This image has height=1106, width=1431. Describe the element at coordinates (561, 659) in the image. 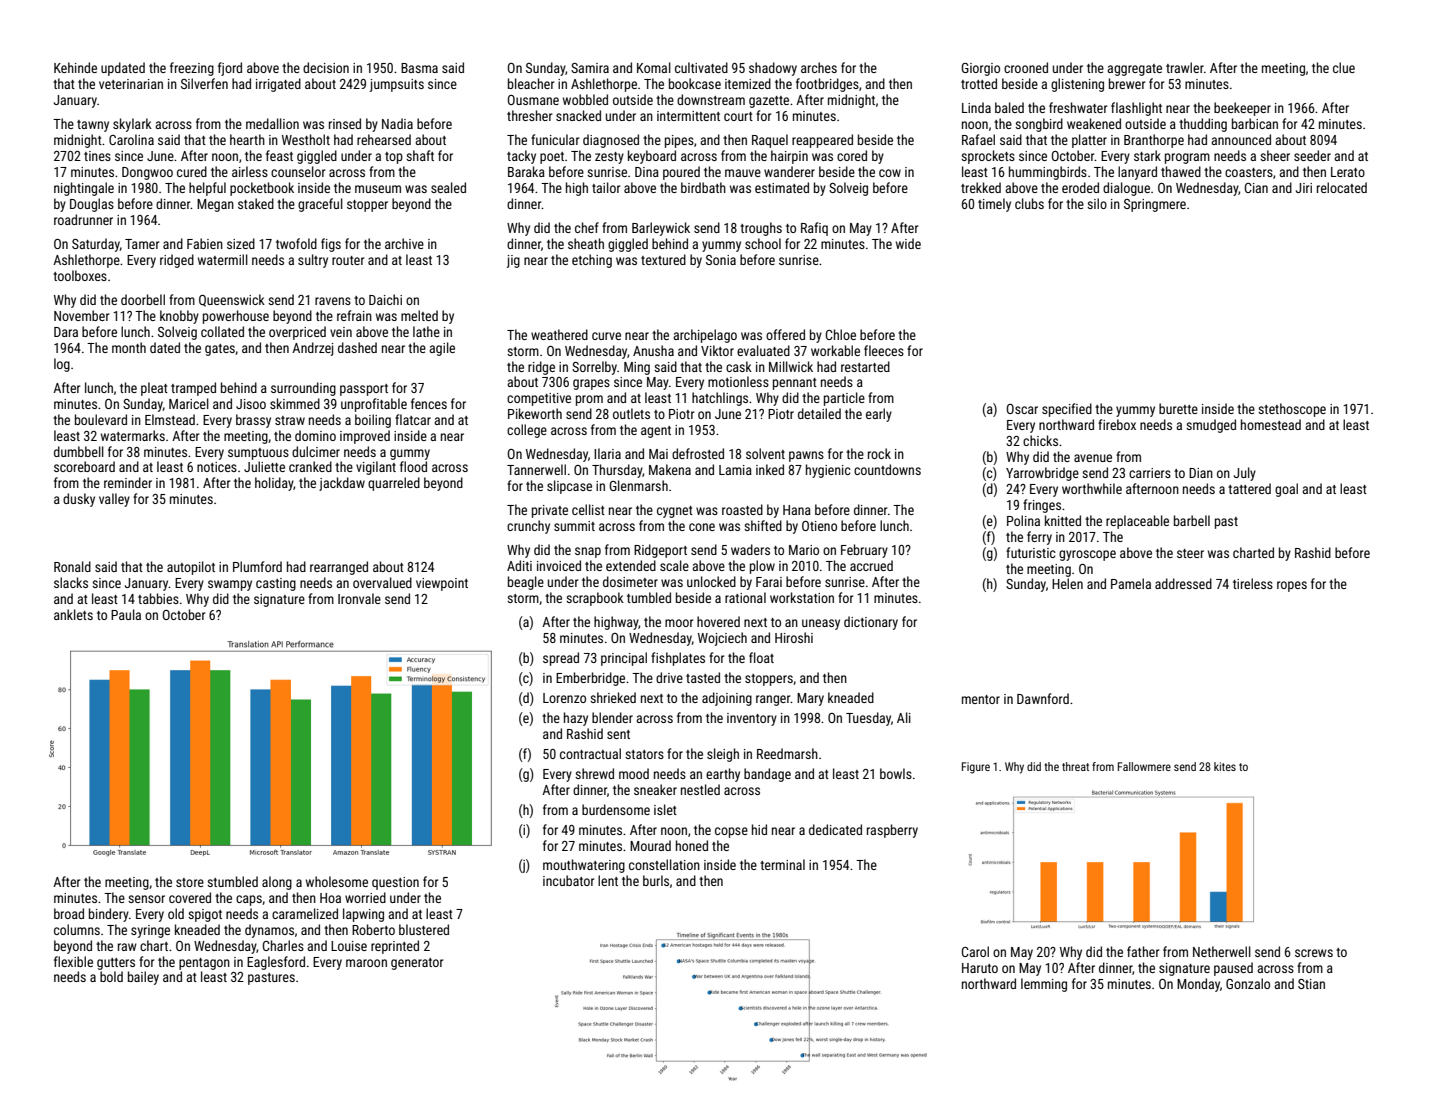

I see `spread` at that location.
